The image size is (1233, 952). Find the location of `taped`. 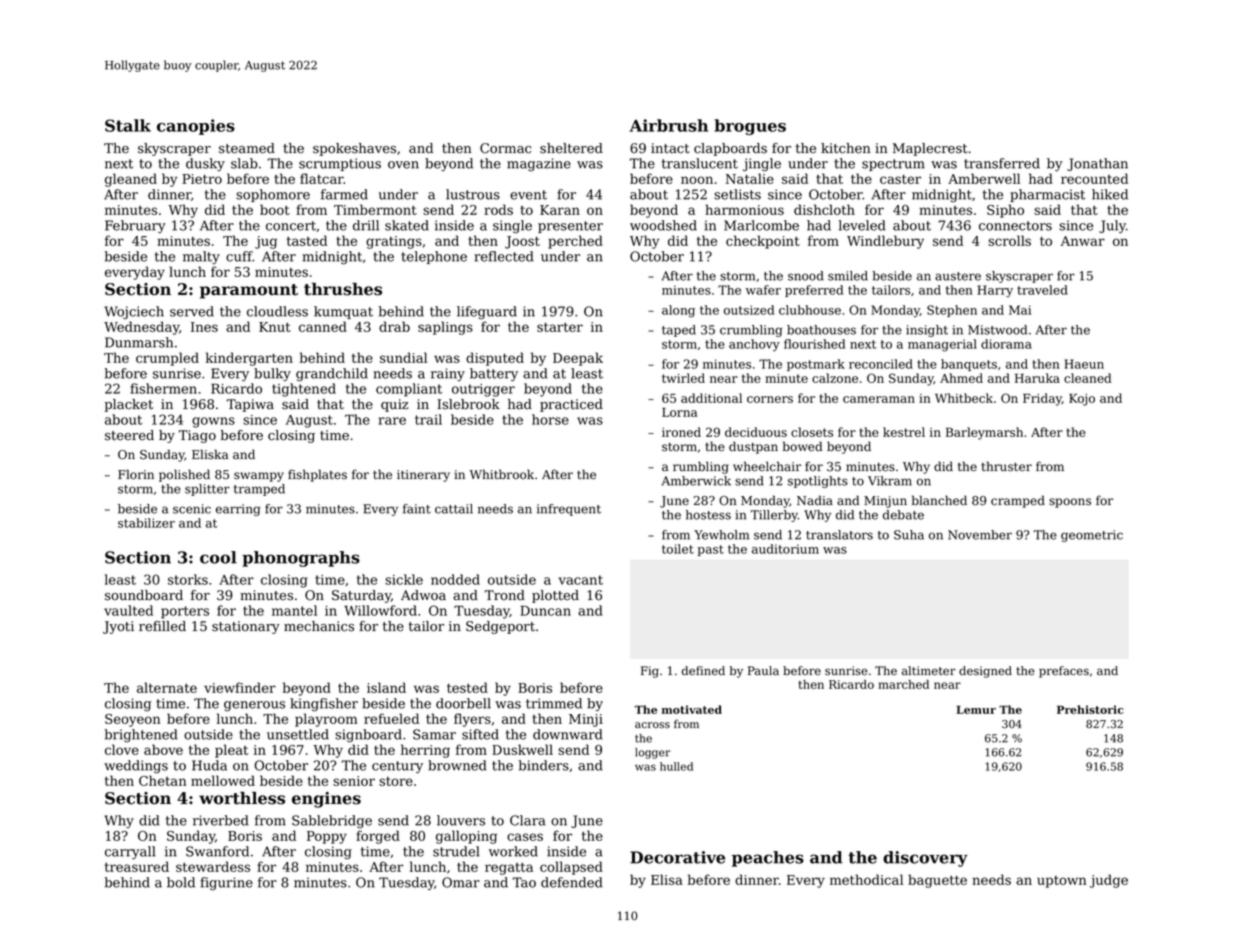

taped is located at coordinates (679, 331).
